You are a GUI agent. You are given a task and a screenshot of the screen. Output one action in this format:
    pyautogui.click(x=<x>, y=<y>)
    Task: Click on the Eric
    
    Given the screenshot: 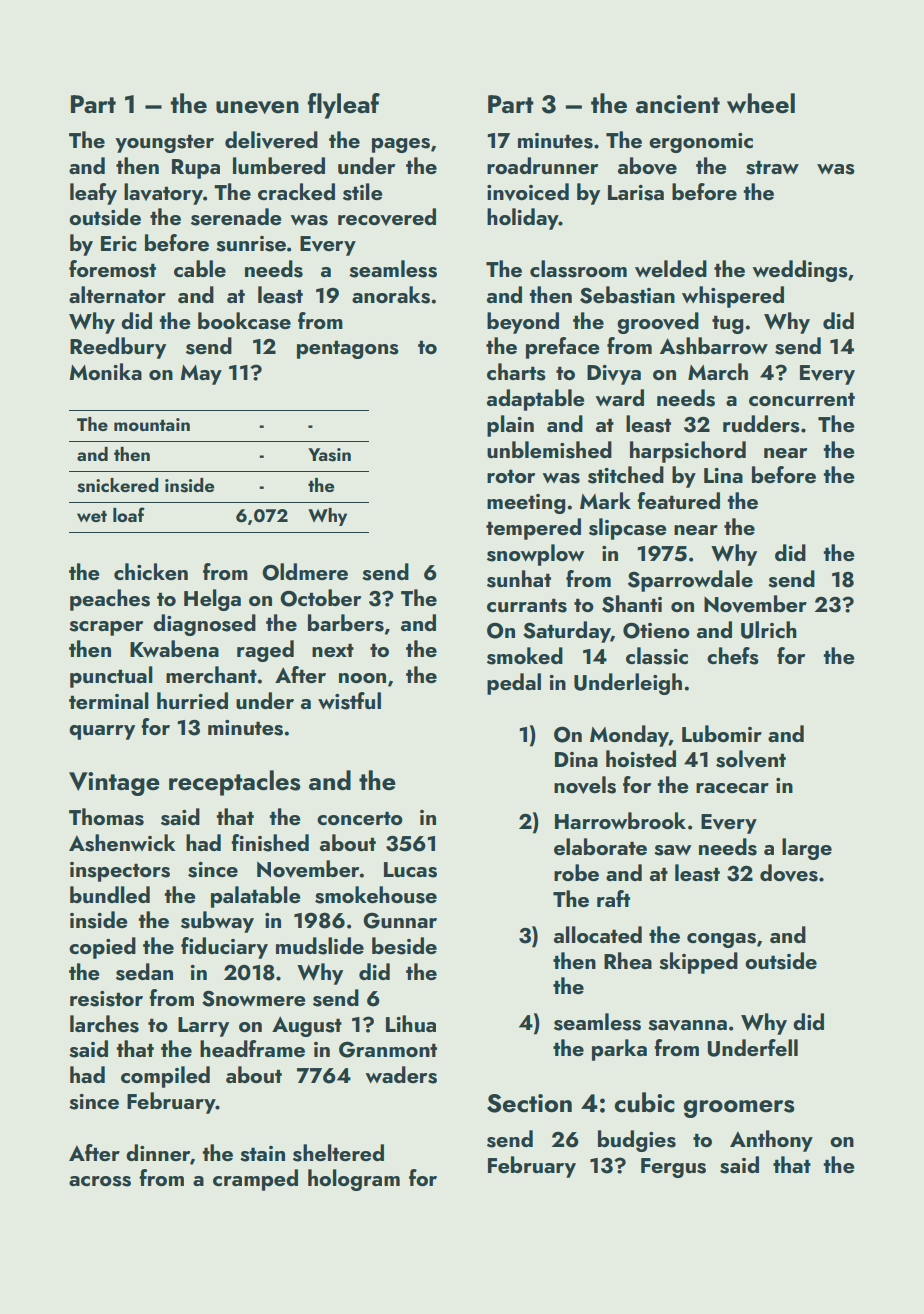 What is the action you would take?
    pyautogui.click(x=119, y=243)
